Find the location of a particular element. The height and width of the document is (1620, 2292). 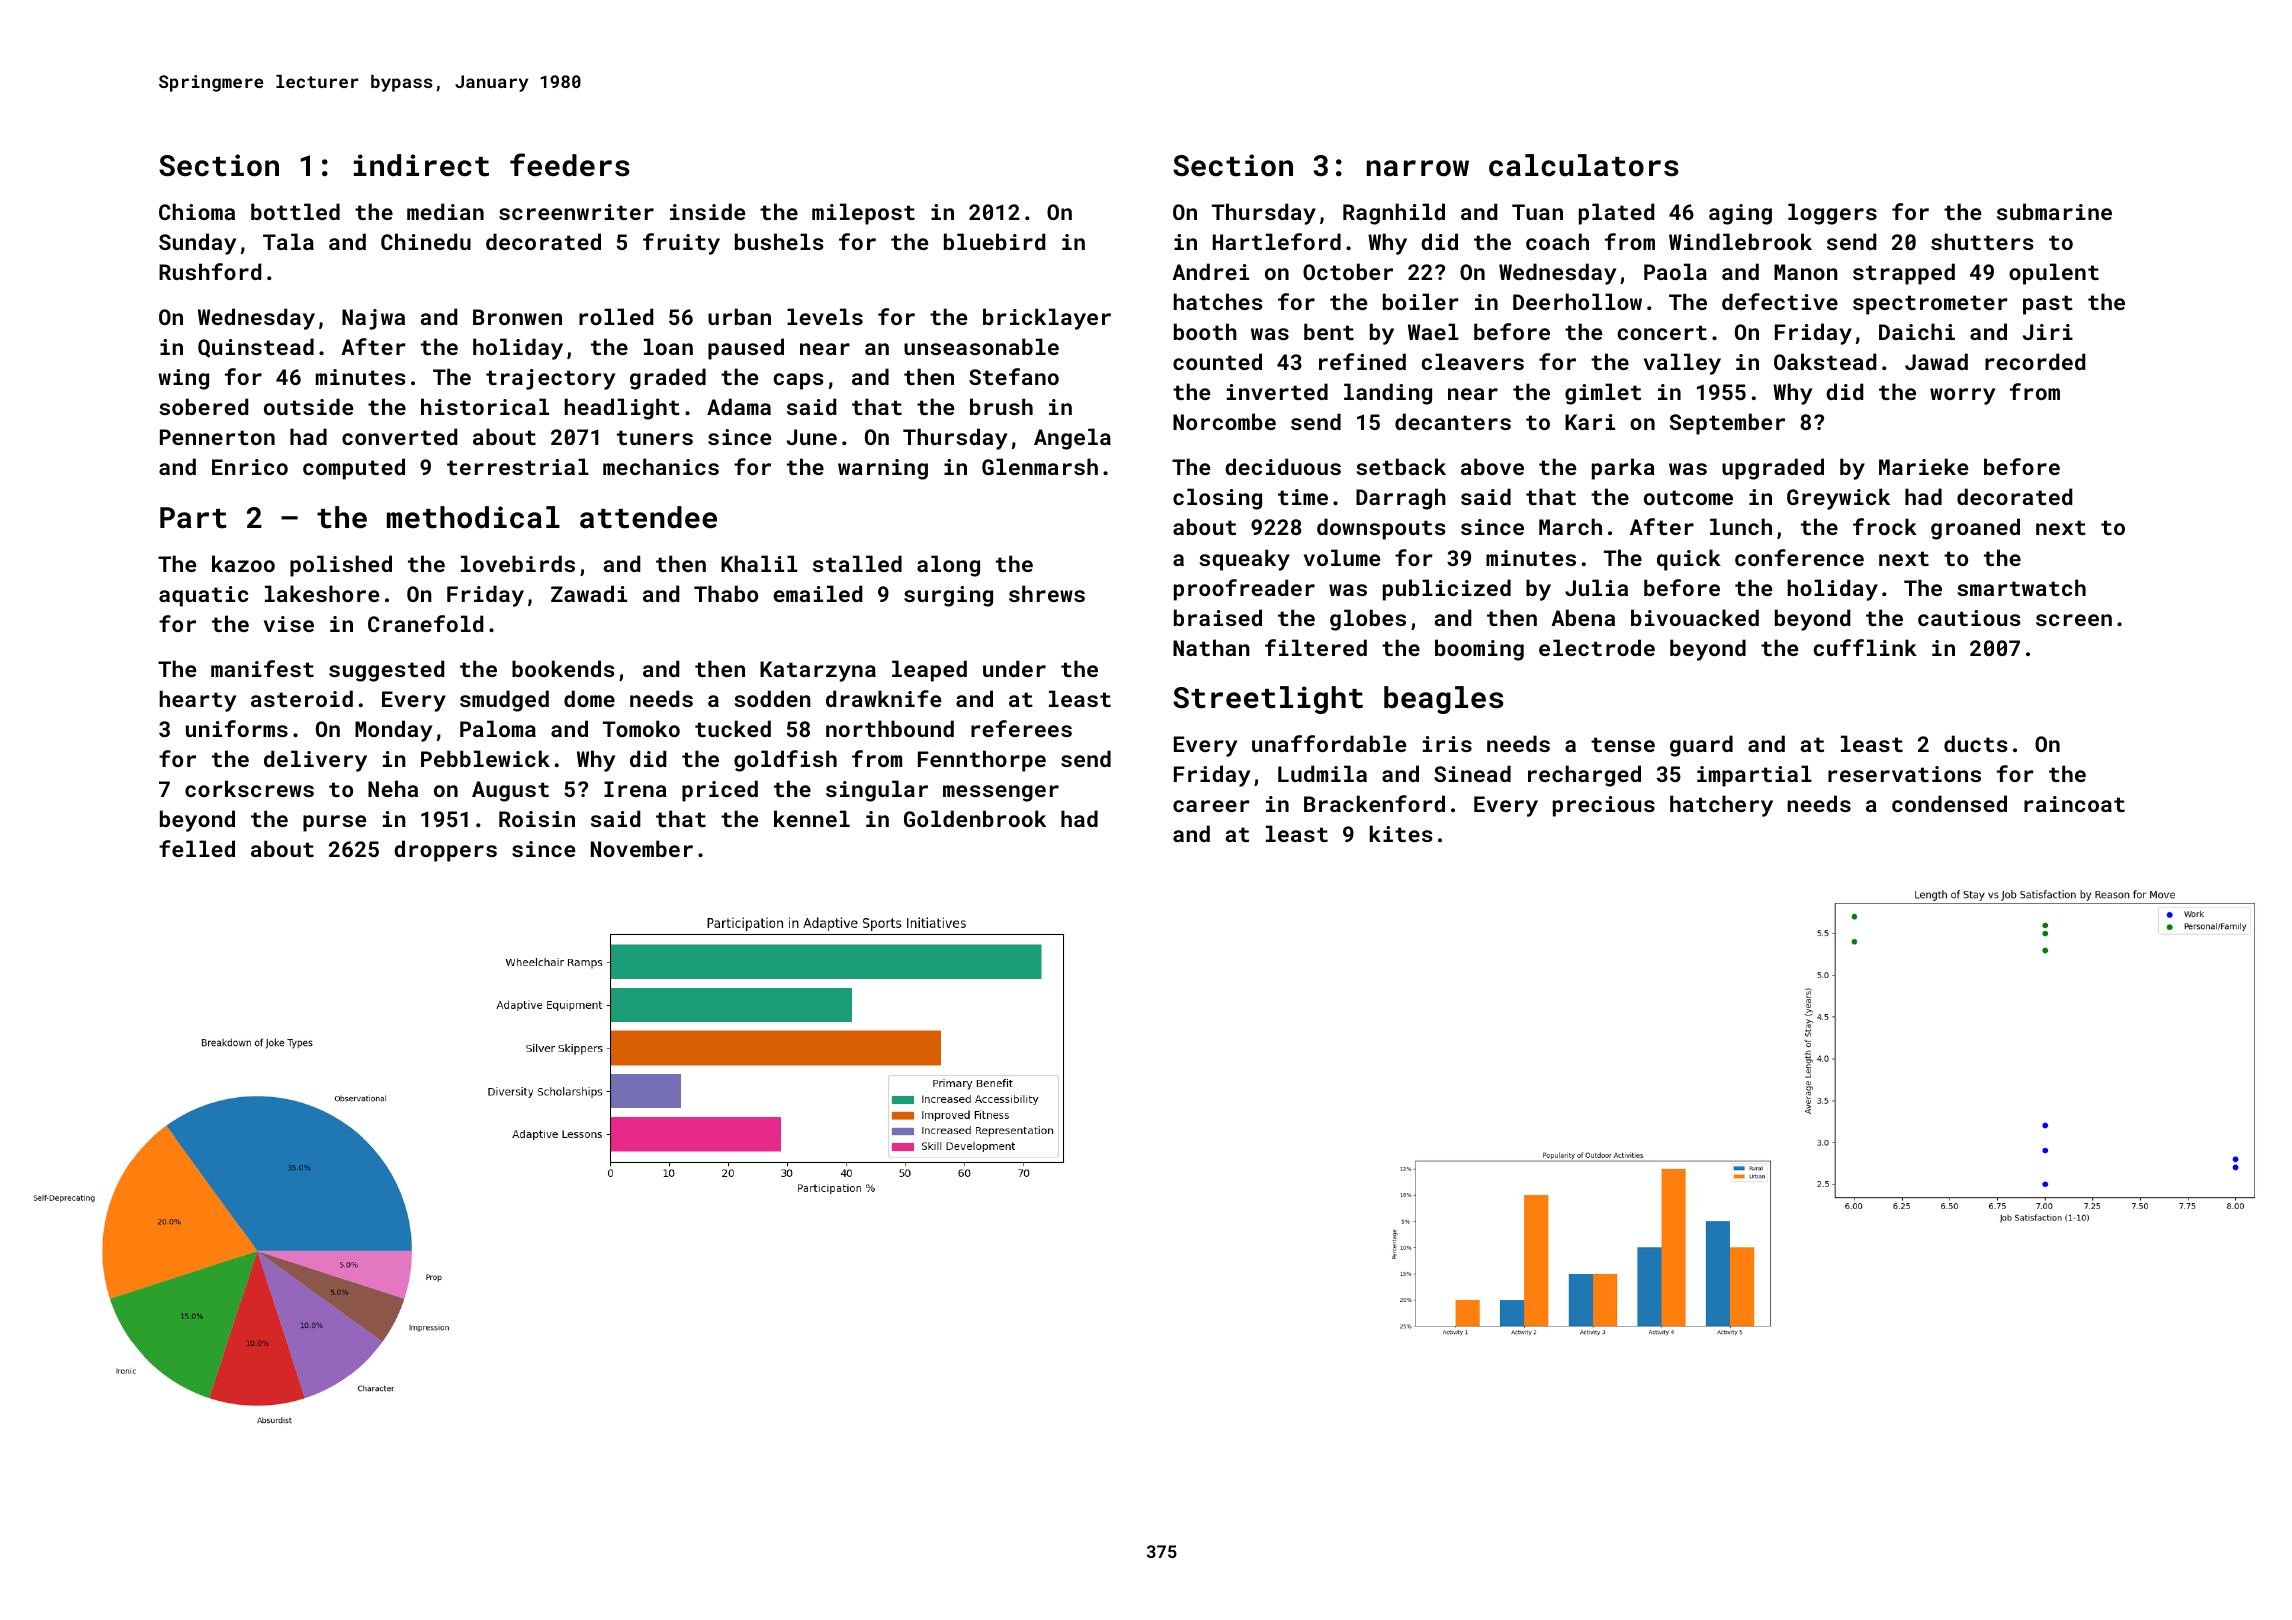

conference is located at coordinates (1799, 557).
